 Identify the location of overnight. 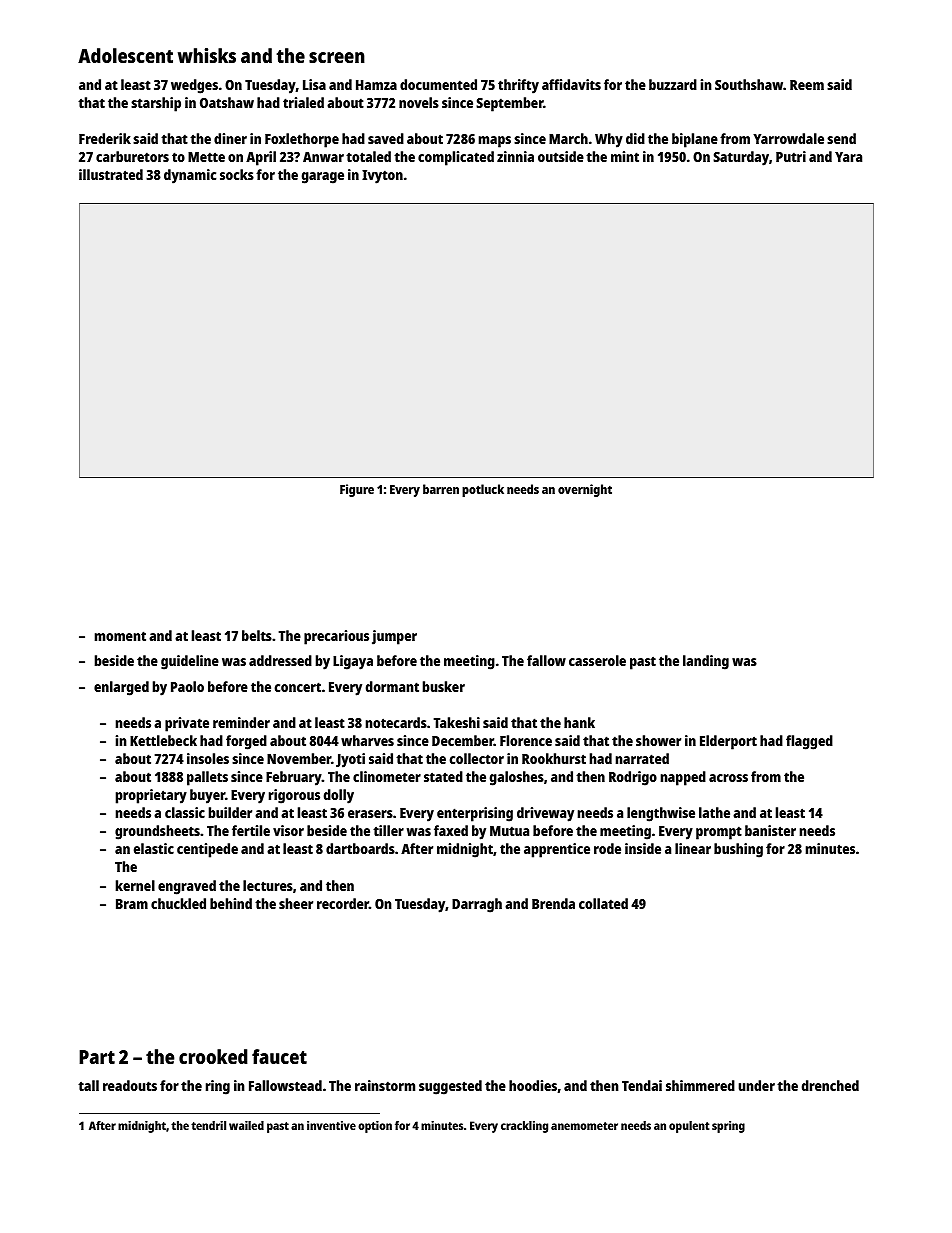
(585, 490).
